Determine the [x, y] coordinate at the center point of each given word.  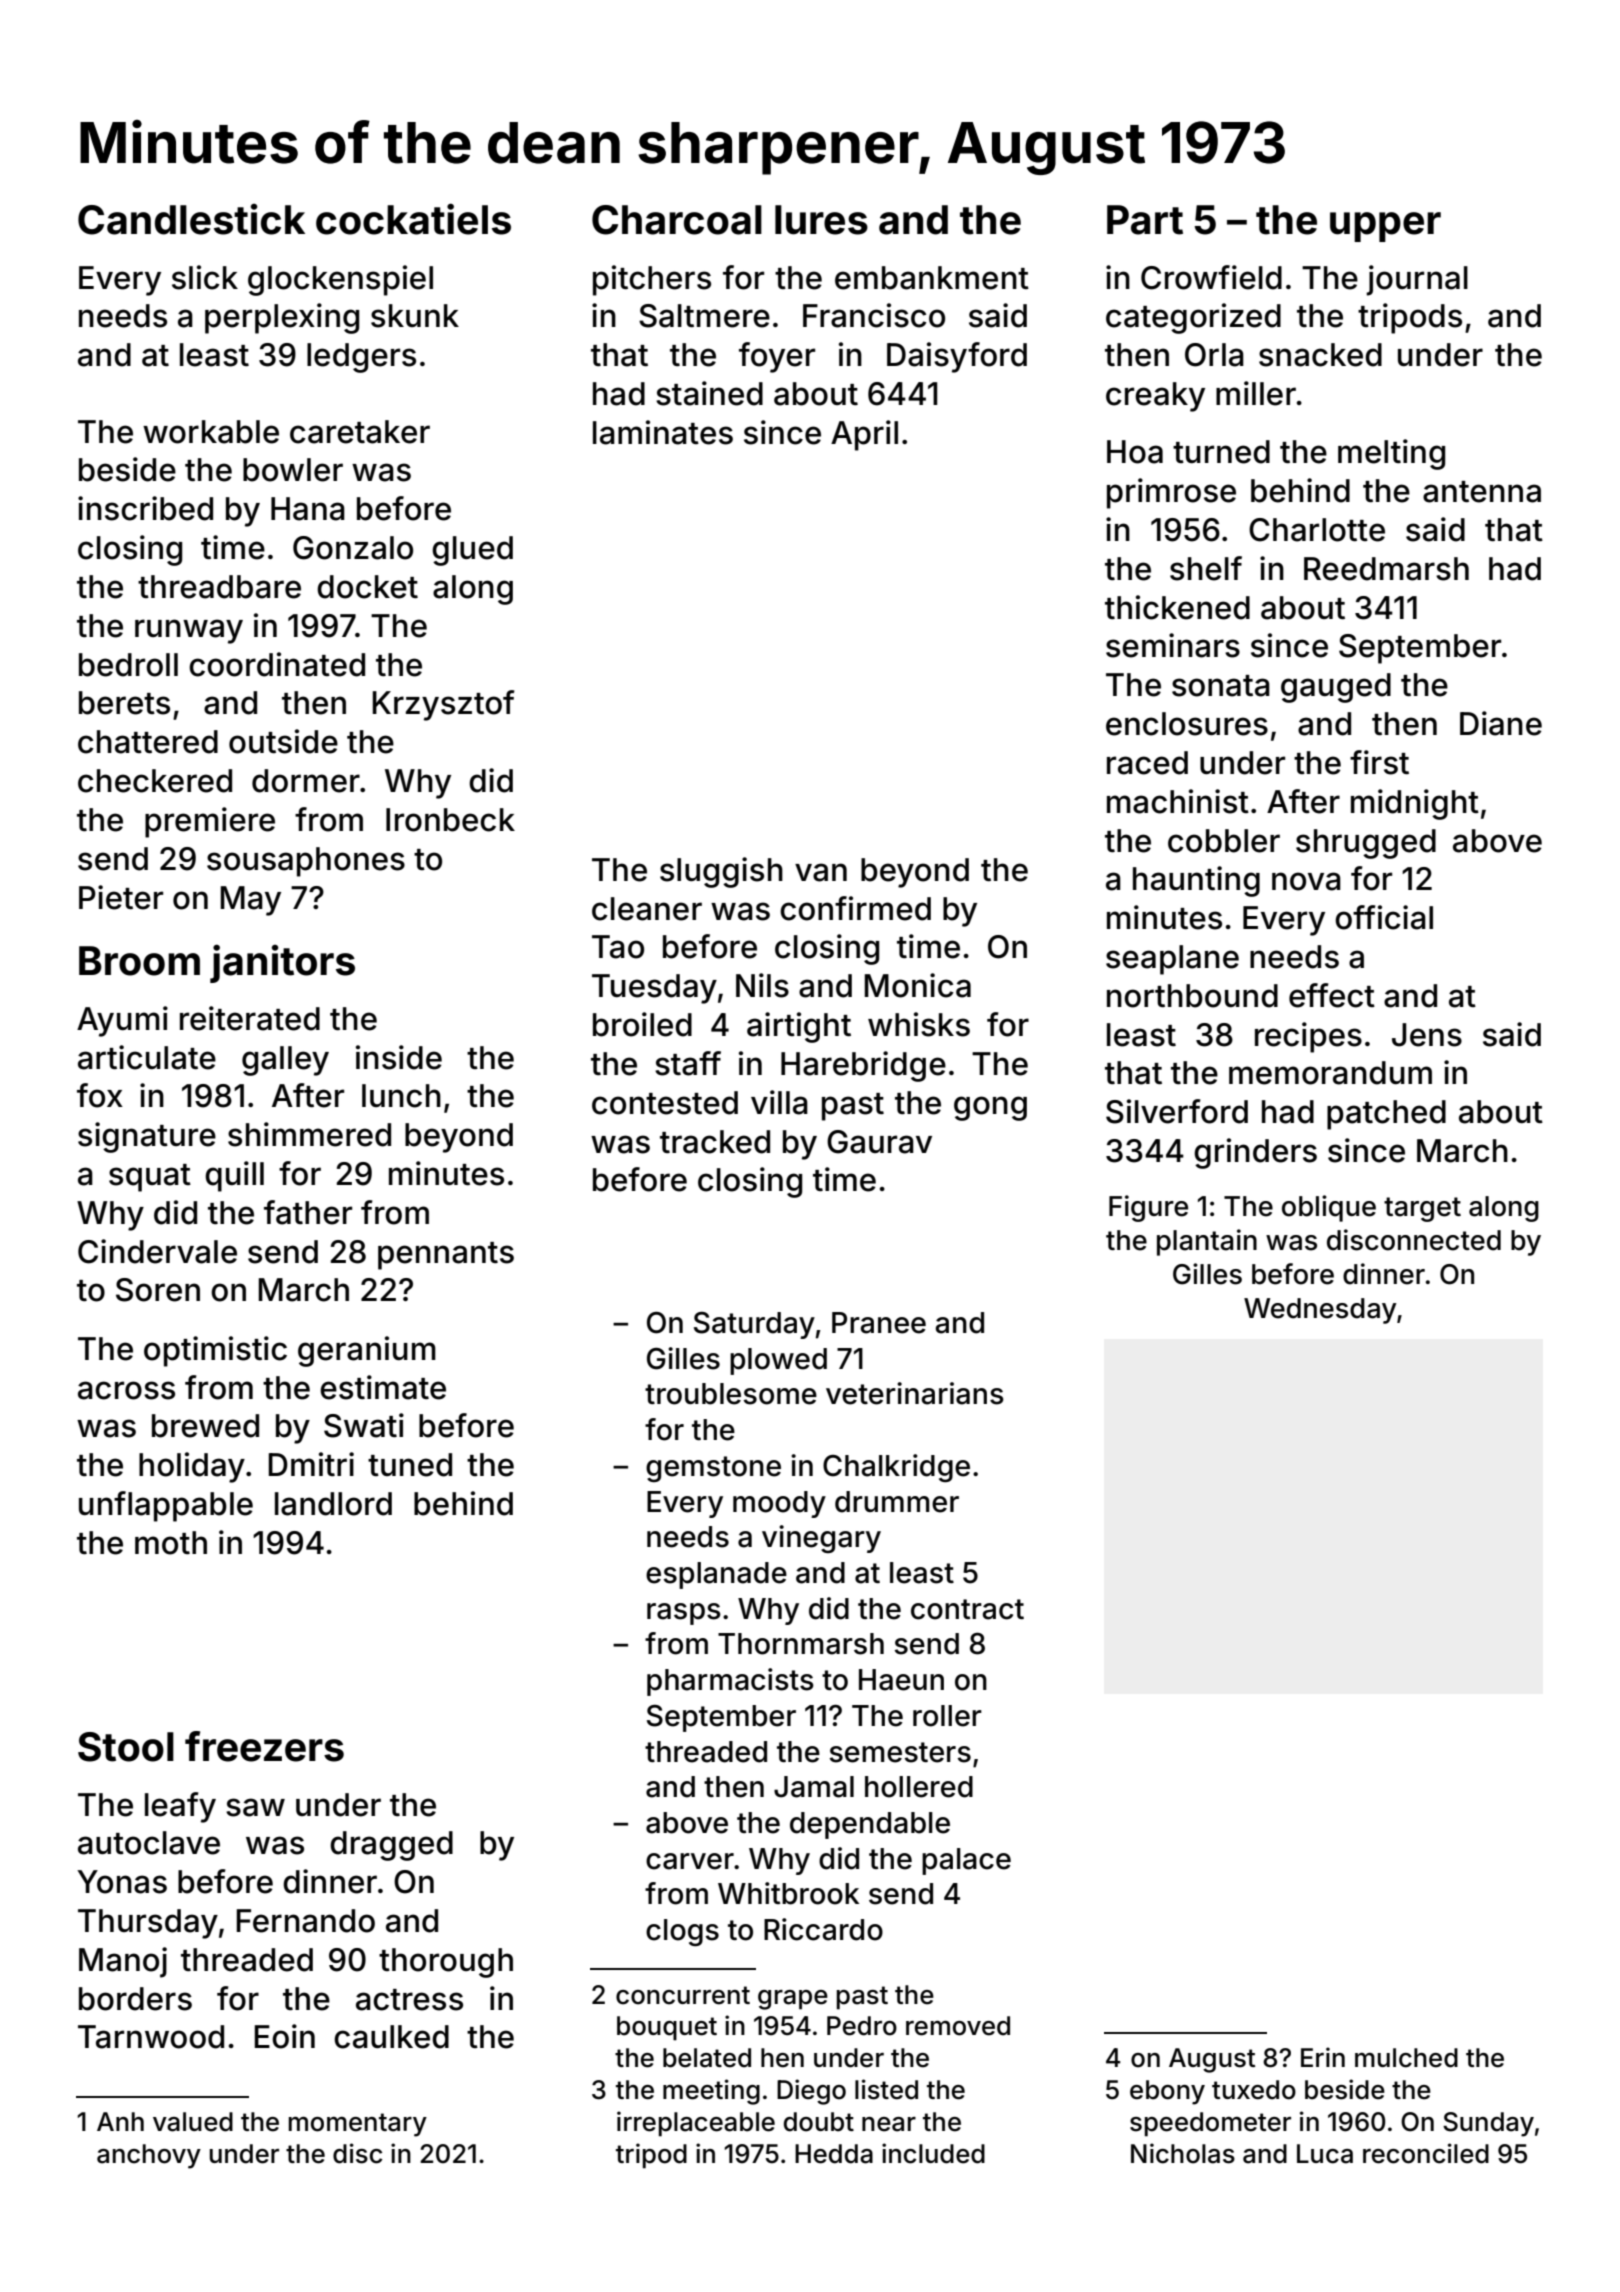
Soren [158, 1290]
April [864, 435]
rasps [684, 1614]
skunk [415, 316]
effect [1332, 995]
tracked [715, 1142]
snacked [1320, 355]
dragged [391, 1846]
